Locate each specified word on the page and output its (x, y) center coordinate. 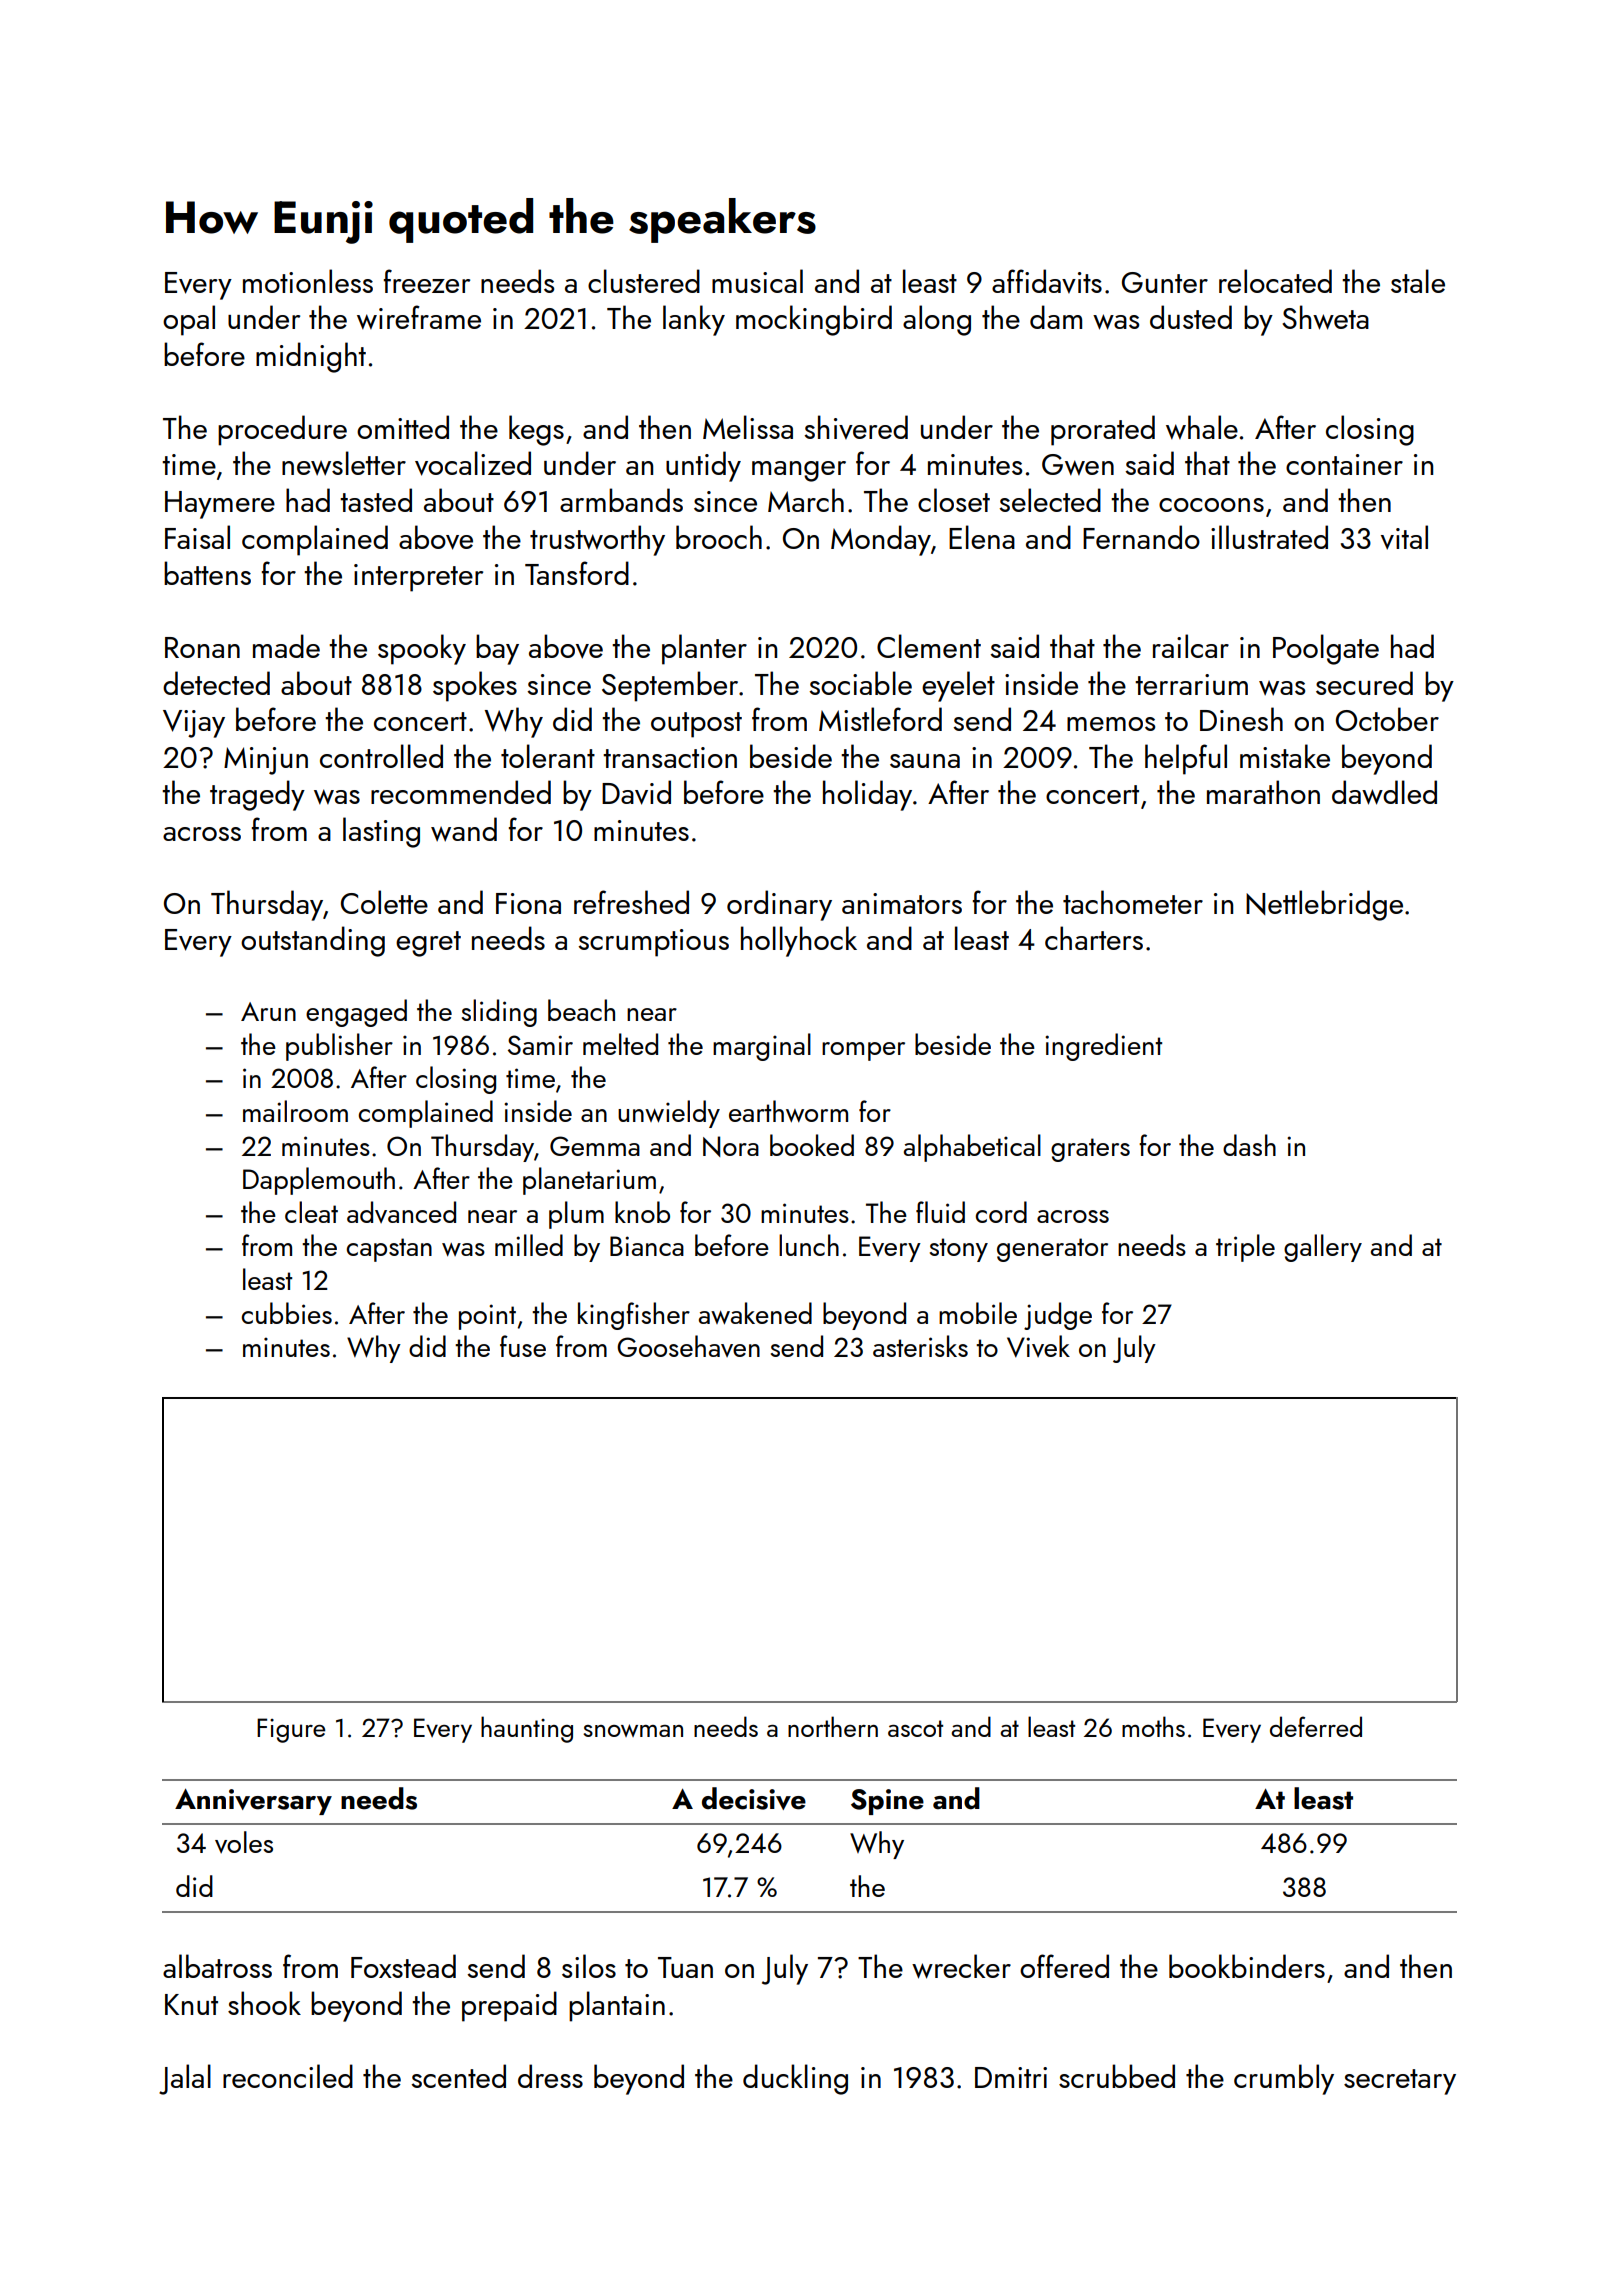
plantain (617, 2006)
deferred (1316, 1726)
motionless (308, 281)
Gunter (1165, 282)
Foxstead (403, 1966)
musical (757, 281)
